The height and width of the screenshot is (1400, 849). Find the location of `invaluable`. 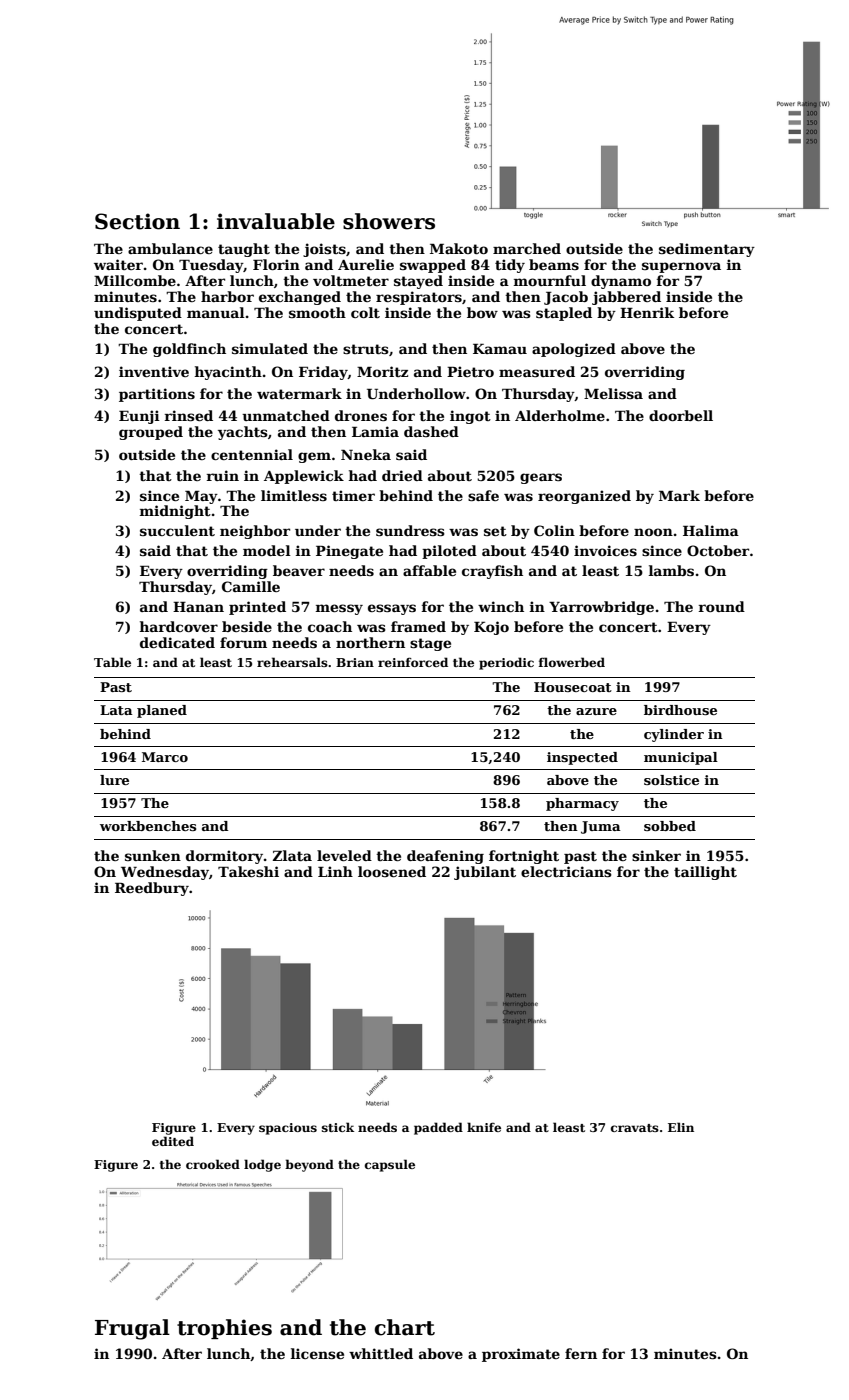

invaluable is located at coordinates (276, 221).
